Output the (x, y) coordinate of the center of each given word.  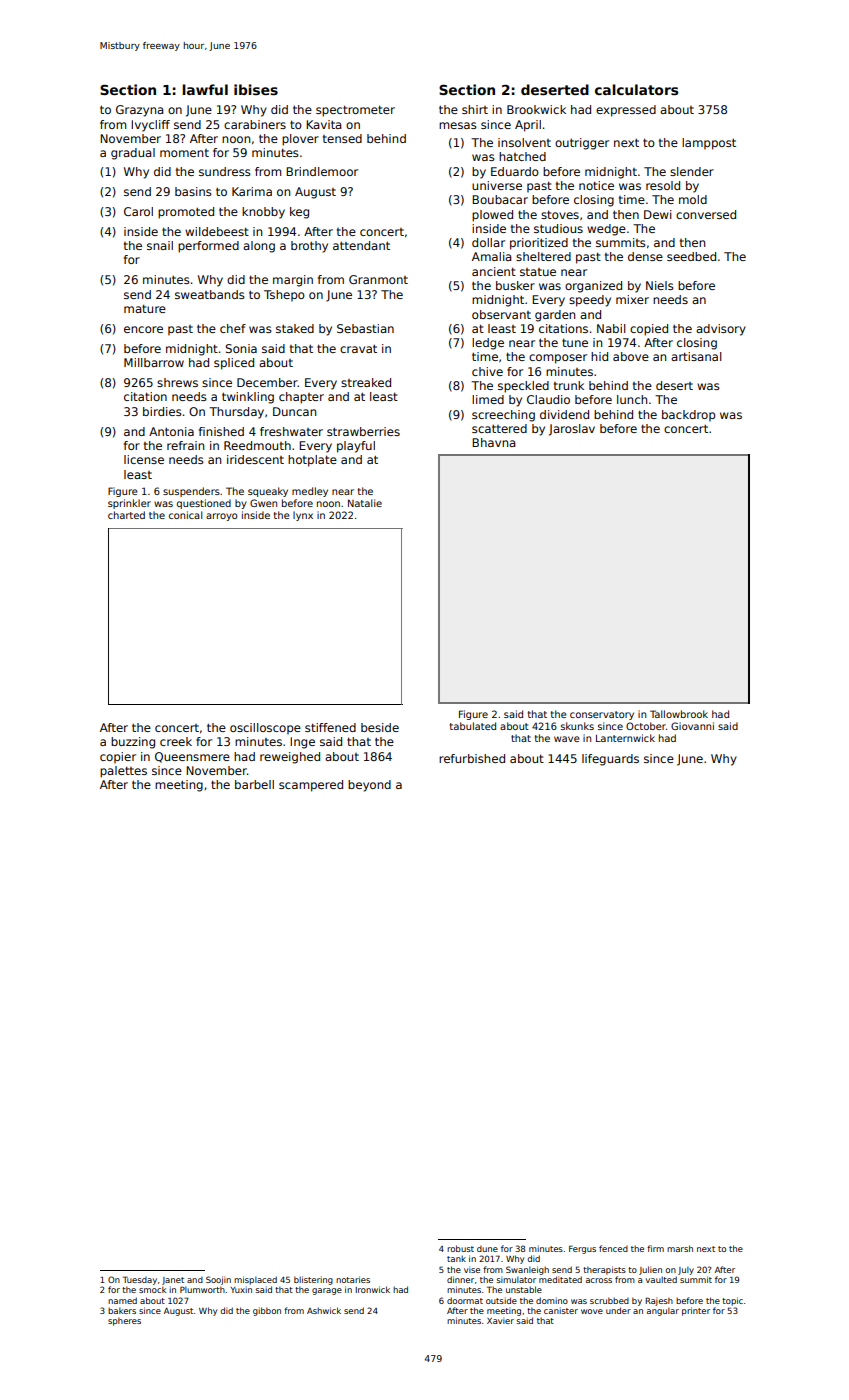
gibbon (267, 1311)
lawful (205, 89)
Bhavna (493, 442)
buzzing (133, 743)
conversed (706, 214)
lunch (632, 399)
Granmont (378, 279)
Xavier (500, 1320)
